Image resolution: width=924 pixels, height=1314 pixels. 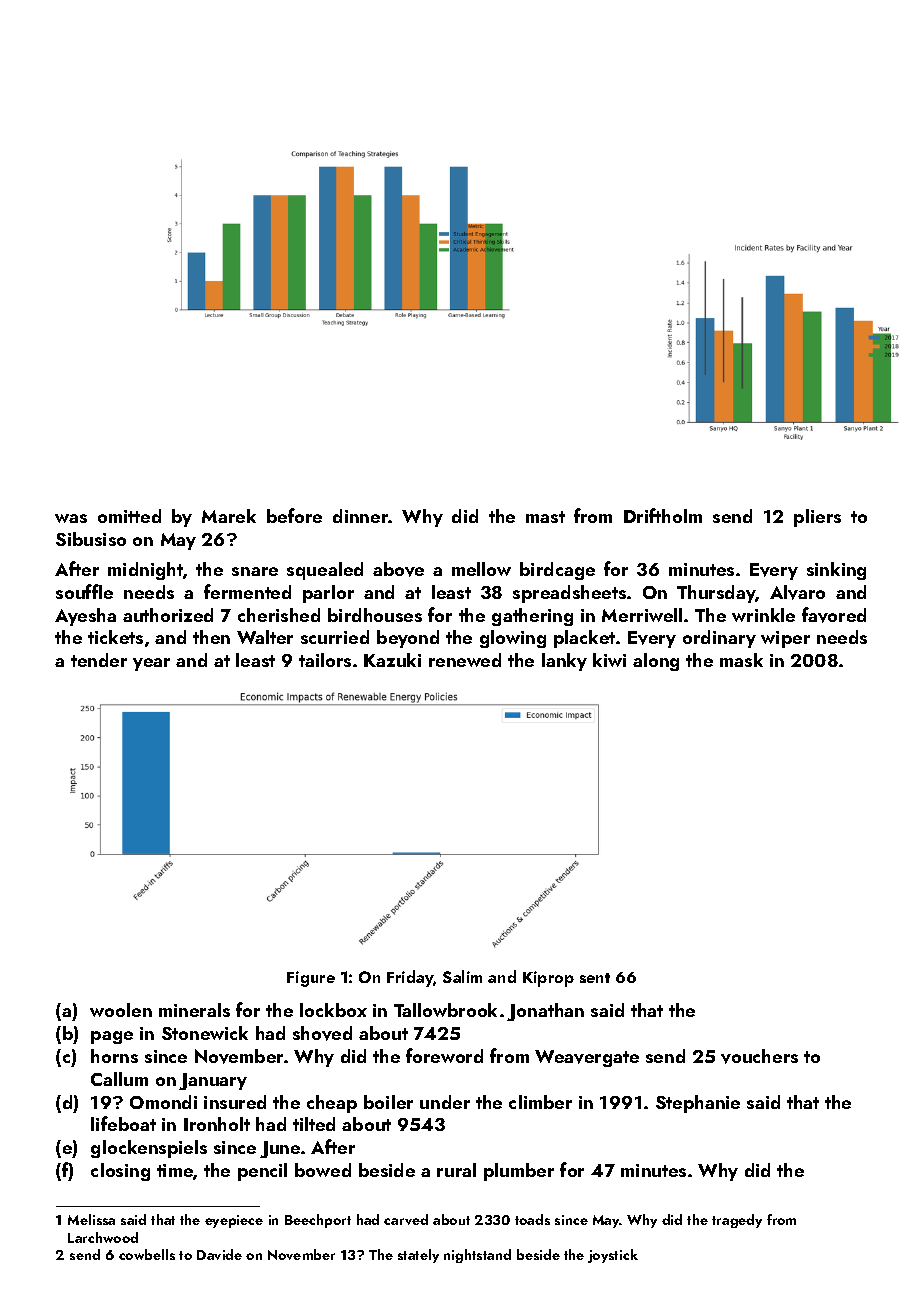 What do you see at coordinates (311, 979) in the screenshot?
I see `Figure` at bounding box center [311, 979].
